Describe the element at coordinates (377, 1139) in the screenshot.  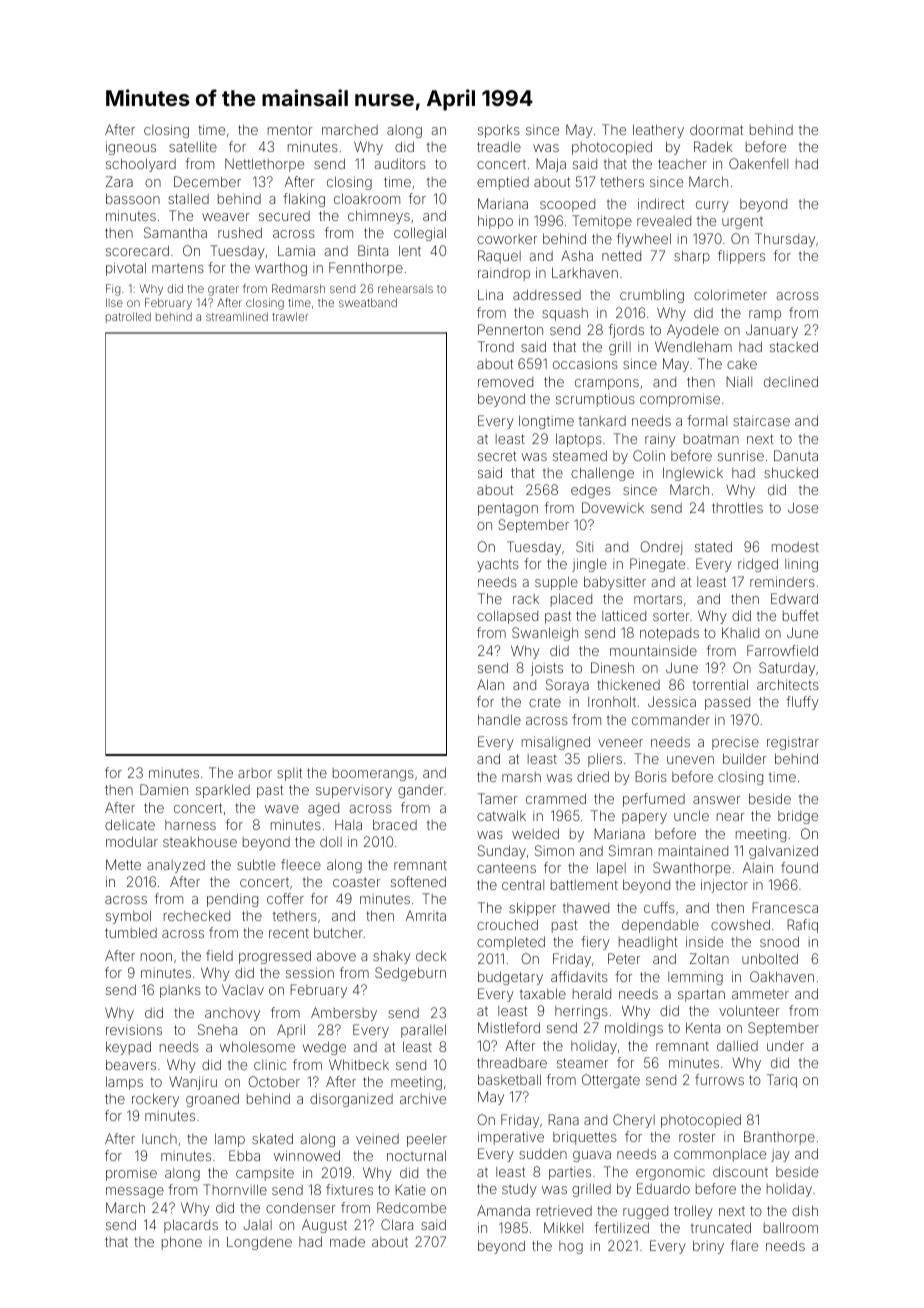
I see `veined` at that location.
